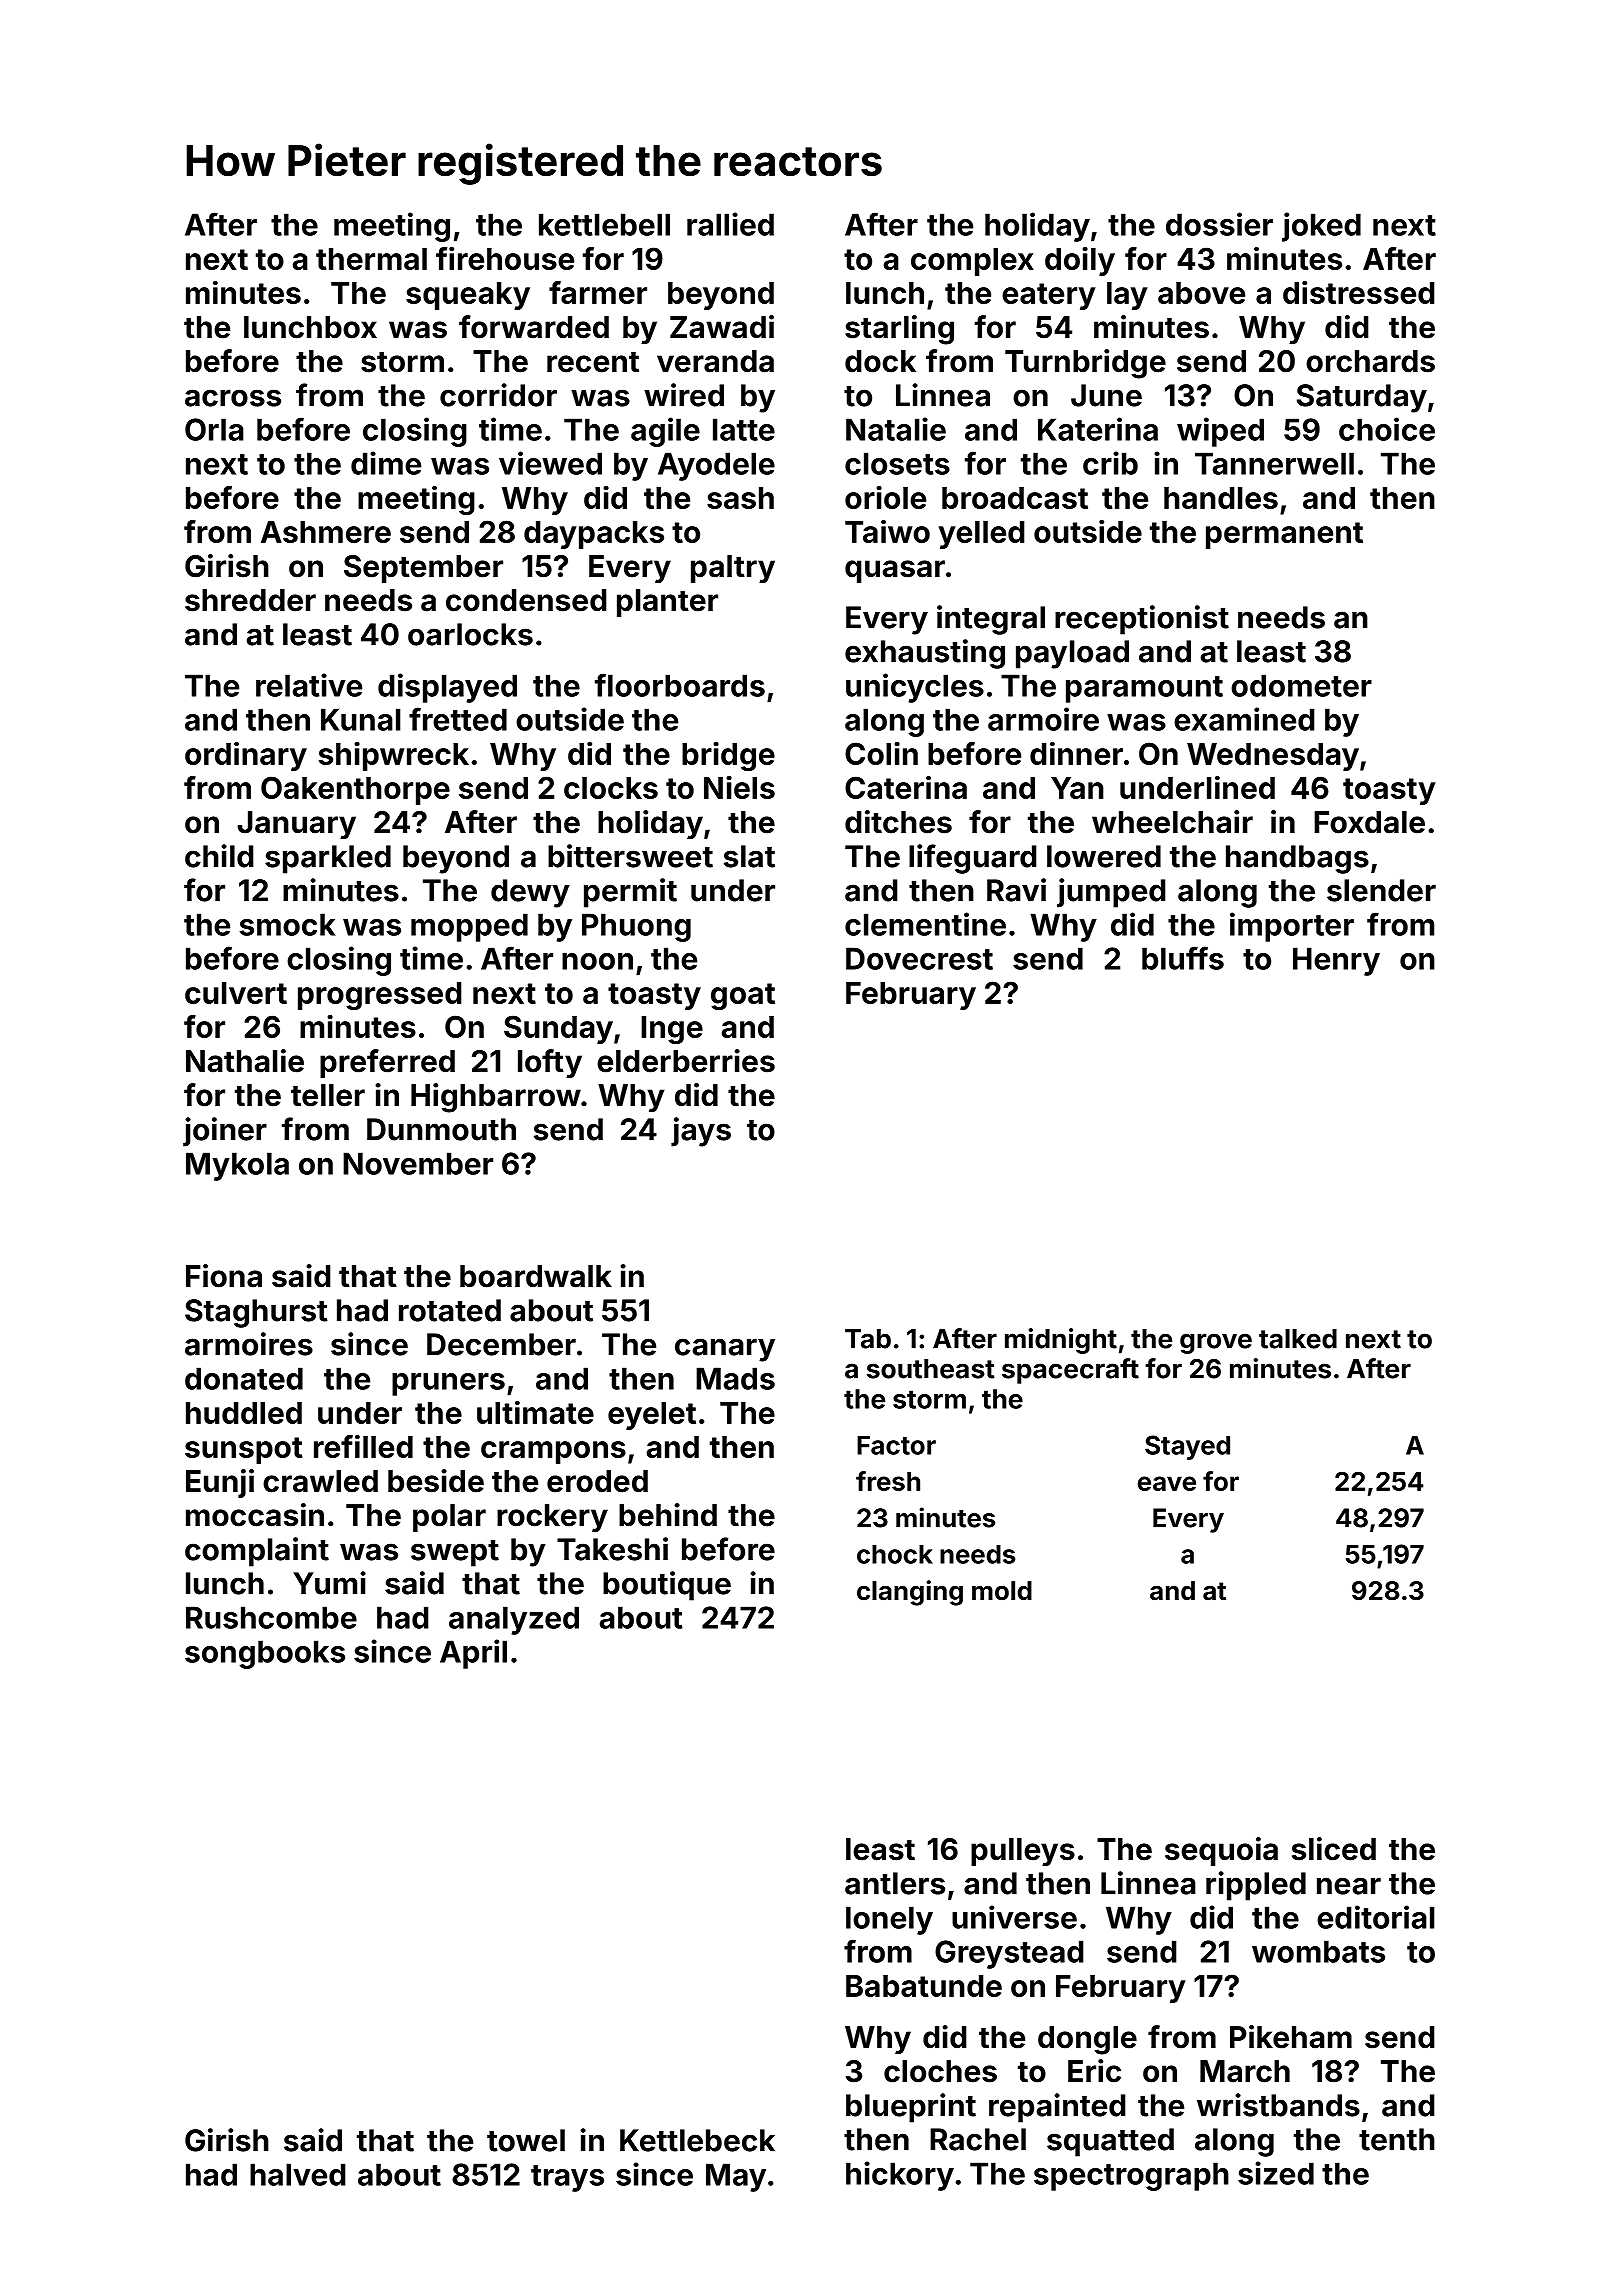 The width and height of the screenshot is (1620, 2292). Describe the element at coordinates (1187, 1447) in the screenshot. I see `Stayed` at that location.
